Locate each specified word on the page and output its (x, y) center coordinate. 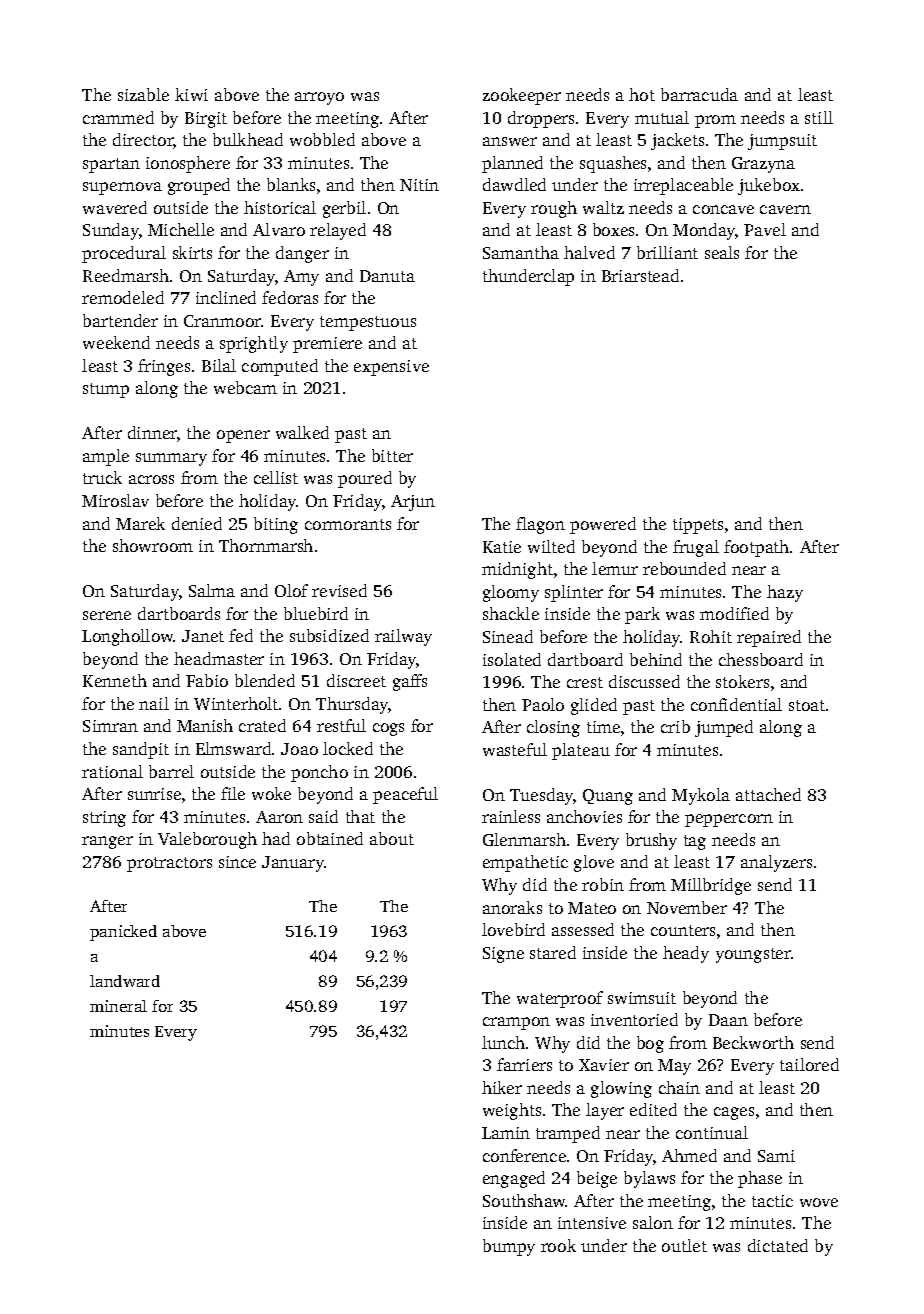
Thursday (352, 705)
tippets (698, 526)
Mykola (701, 796)
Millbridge (711, 886)
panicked (123, 933)
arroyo (319, 98)
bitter (392, 455)
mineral (118, 1006)
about (392, 838)
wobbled (322, 139)
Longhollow (128, 637)
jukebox (769, 186)
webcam (245, 387)
